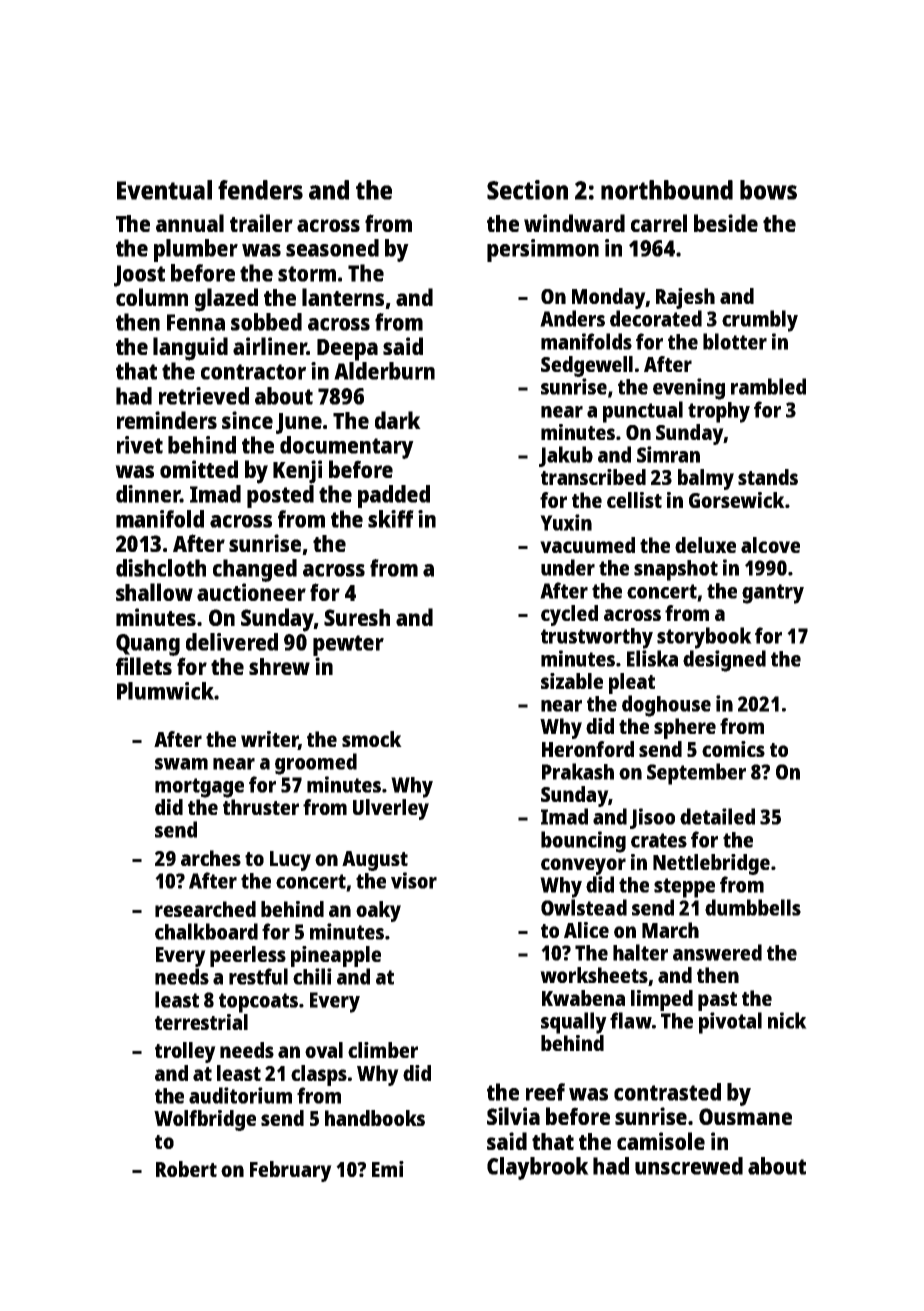 The width and height of the page is (924, 1311). Describe the element at coordinates (586, 930) in the page. I see `Alice` at that location.
